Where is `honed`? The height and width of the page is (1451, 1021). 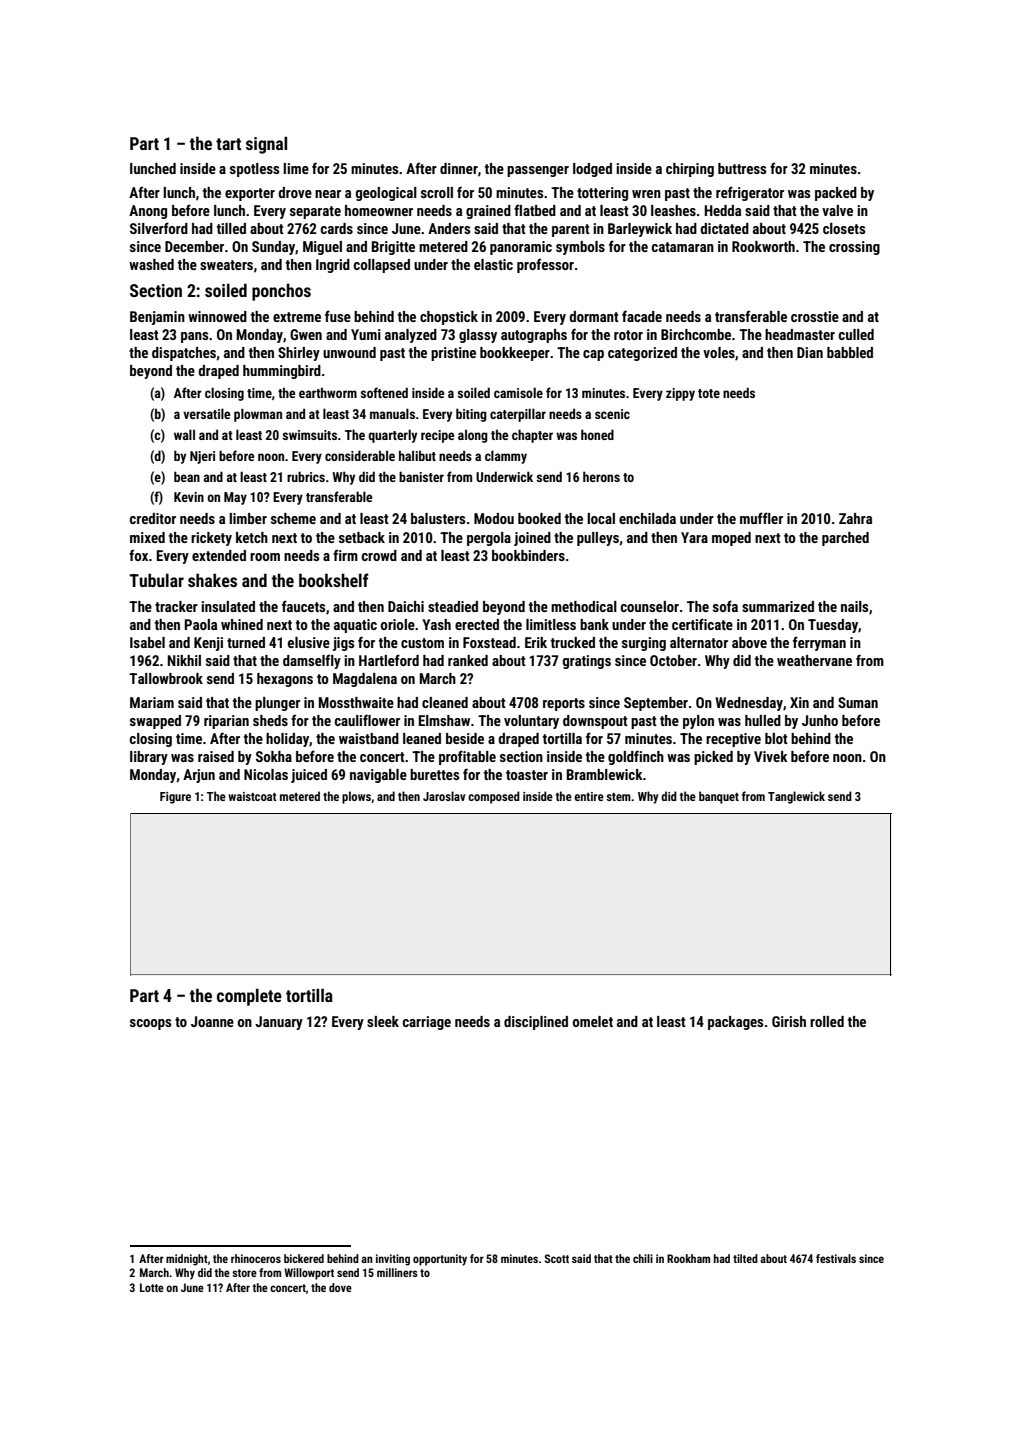 honed is located at coordinates (597, 434).
